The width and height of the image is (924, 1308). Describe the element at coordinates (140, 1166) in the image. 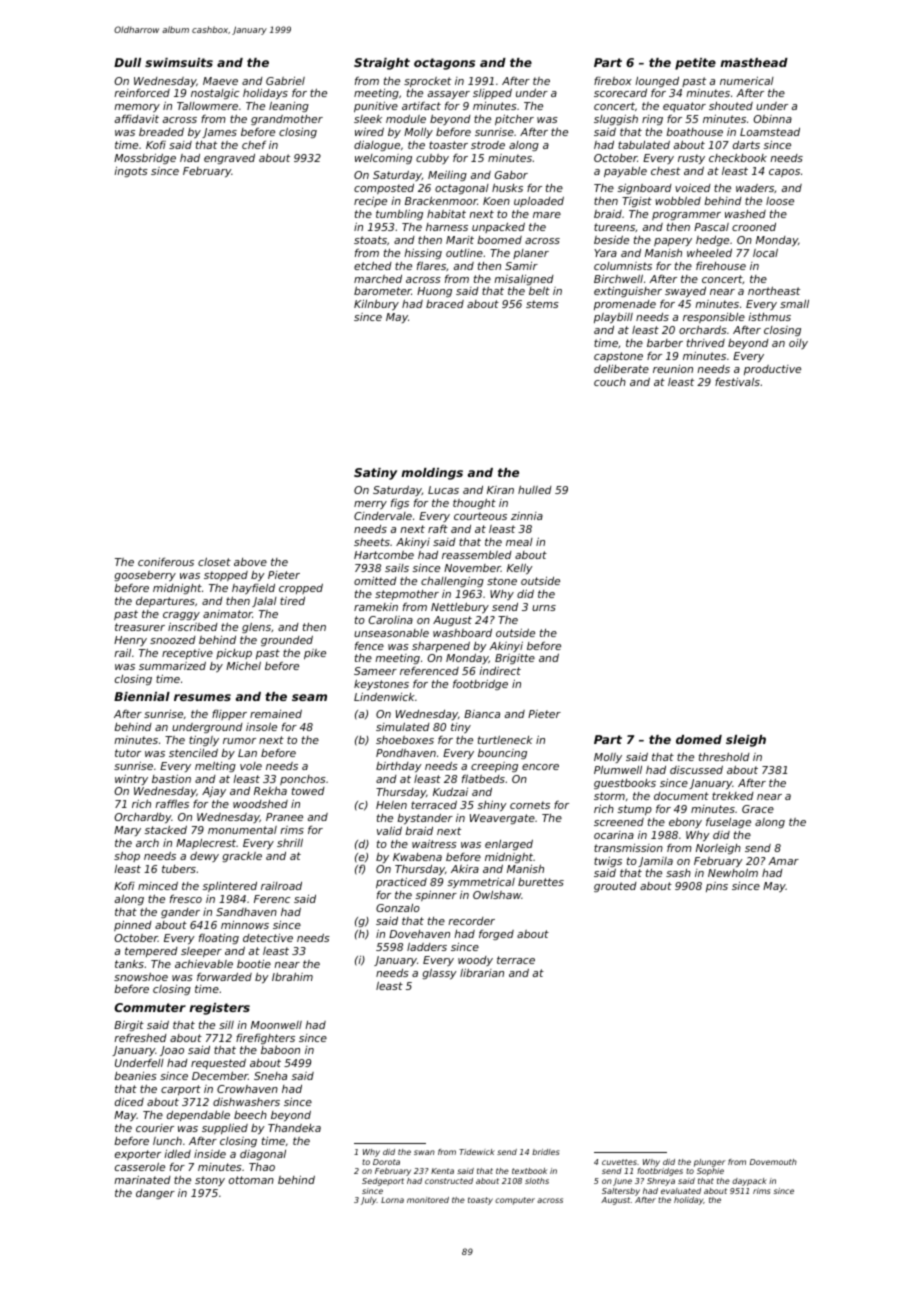

I see `casserole` at that location.
